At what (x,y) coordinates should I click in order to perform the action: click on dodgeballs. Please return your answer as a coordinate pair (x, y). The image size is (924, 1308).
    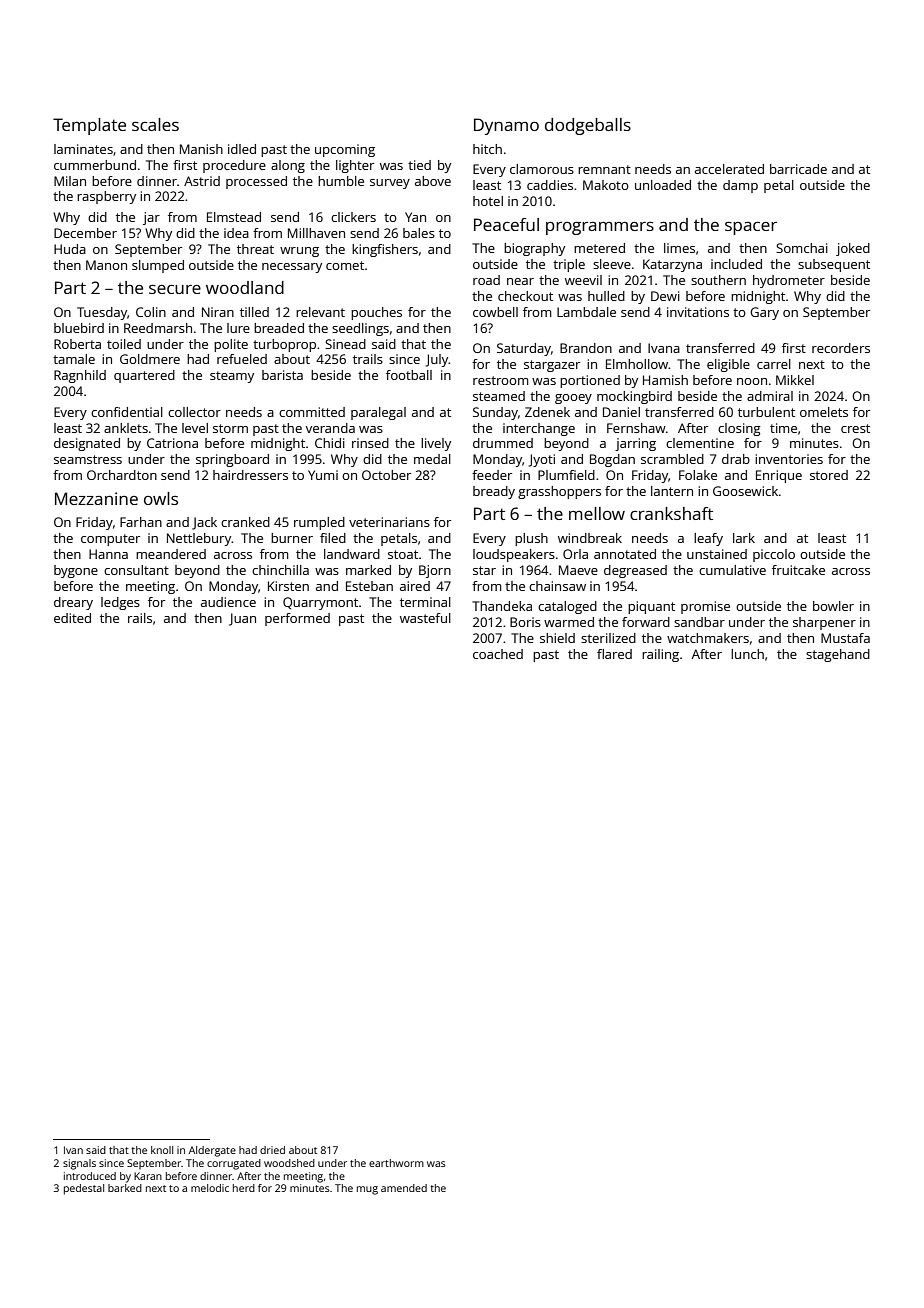
    Looking at the image, I should click on (588, 126).
